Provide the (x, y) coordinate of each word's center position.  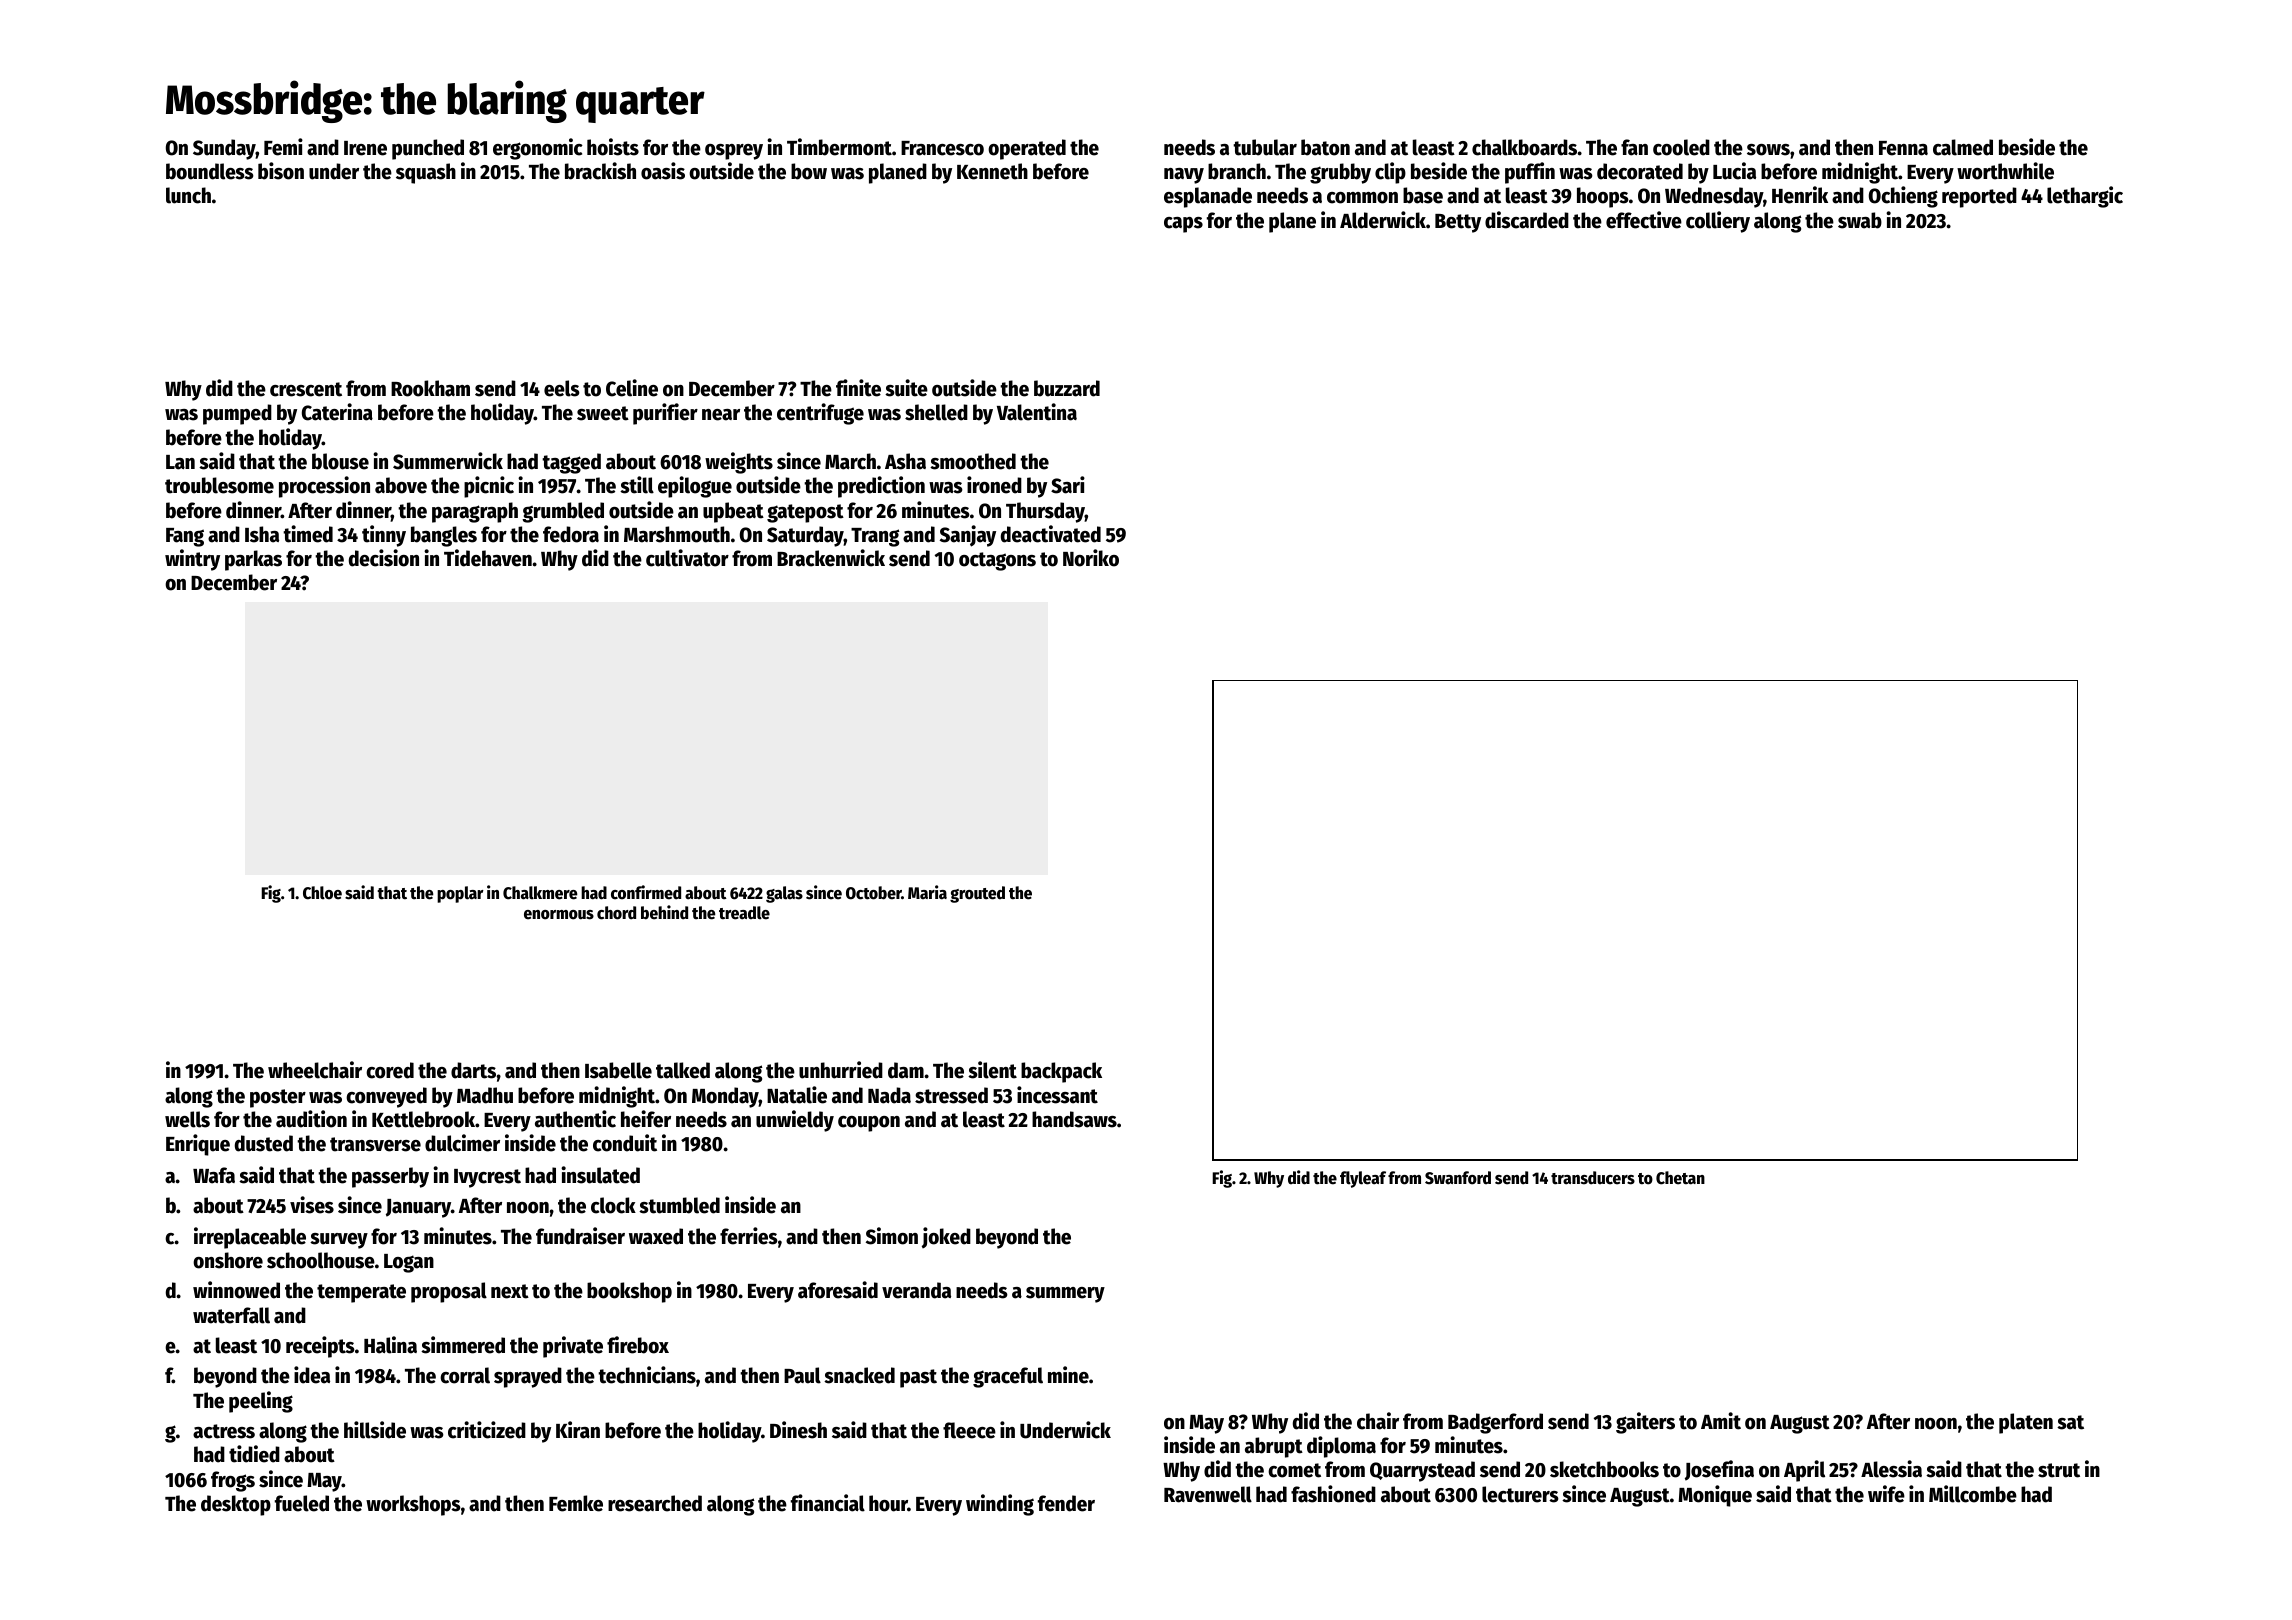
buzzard (1067, 388)
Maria (927, 892)
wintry (192, 560)
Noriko (1091, 558)
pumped (237, 414)
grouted (977, 894)
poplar (460, 894)
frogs (233, 1481)
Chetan (1680, 1178)
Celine (632, 388)
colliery (1718, 222)
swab (1860, 220)
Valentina (1037, 412)
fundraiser (580, 1236)
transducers (1593, 1178)
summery (1065, 1295)
